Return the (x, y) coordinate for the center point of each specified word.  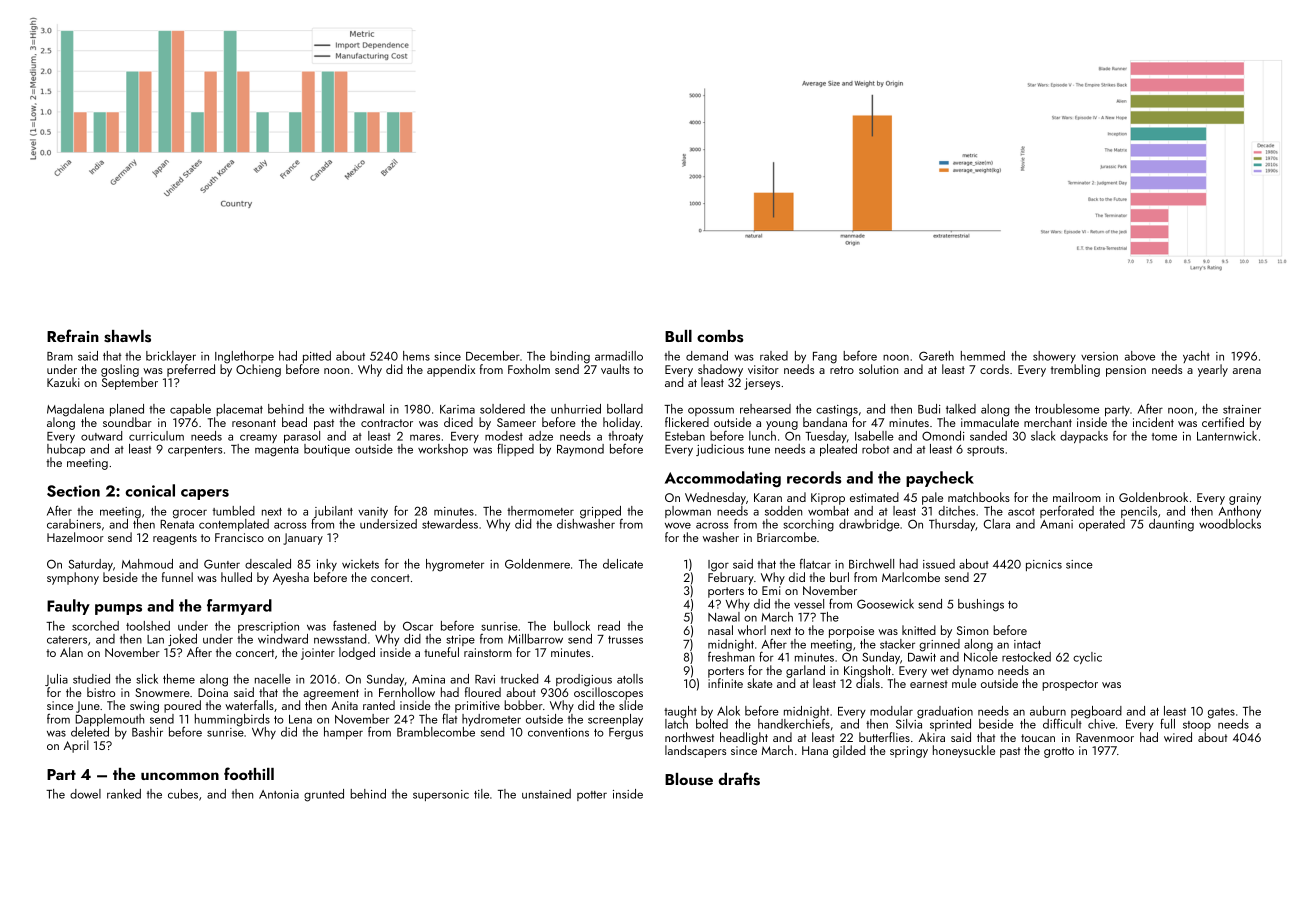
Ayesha (291, 578)
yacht (1196, 357)
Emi (771, 590)
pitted (317, 357)
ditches (956, 511)
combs (720, 336)
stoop (1197, 726)
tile (481, 794)
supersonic (441, 795)
